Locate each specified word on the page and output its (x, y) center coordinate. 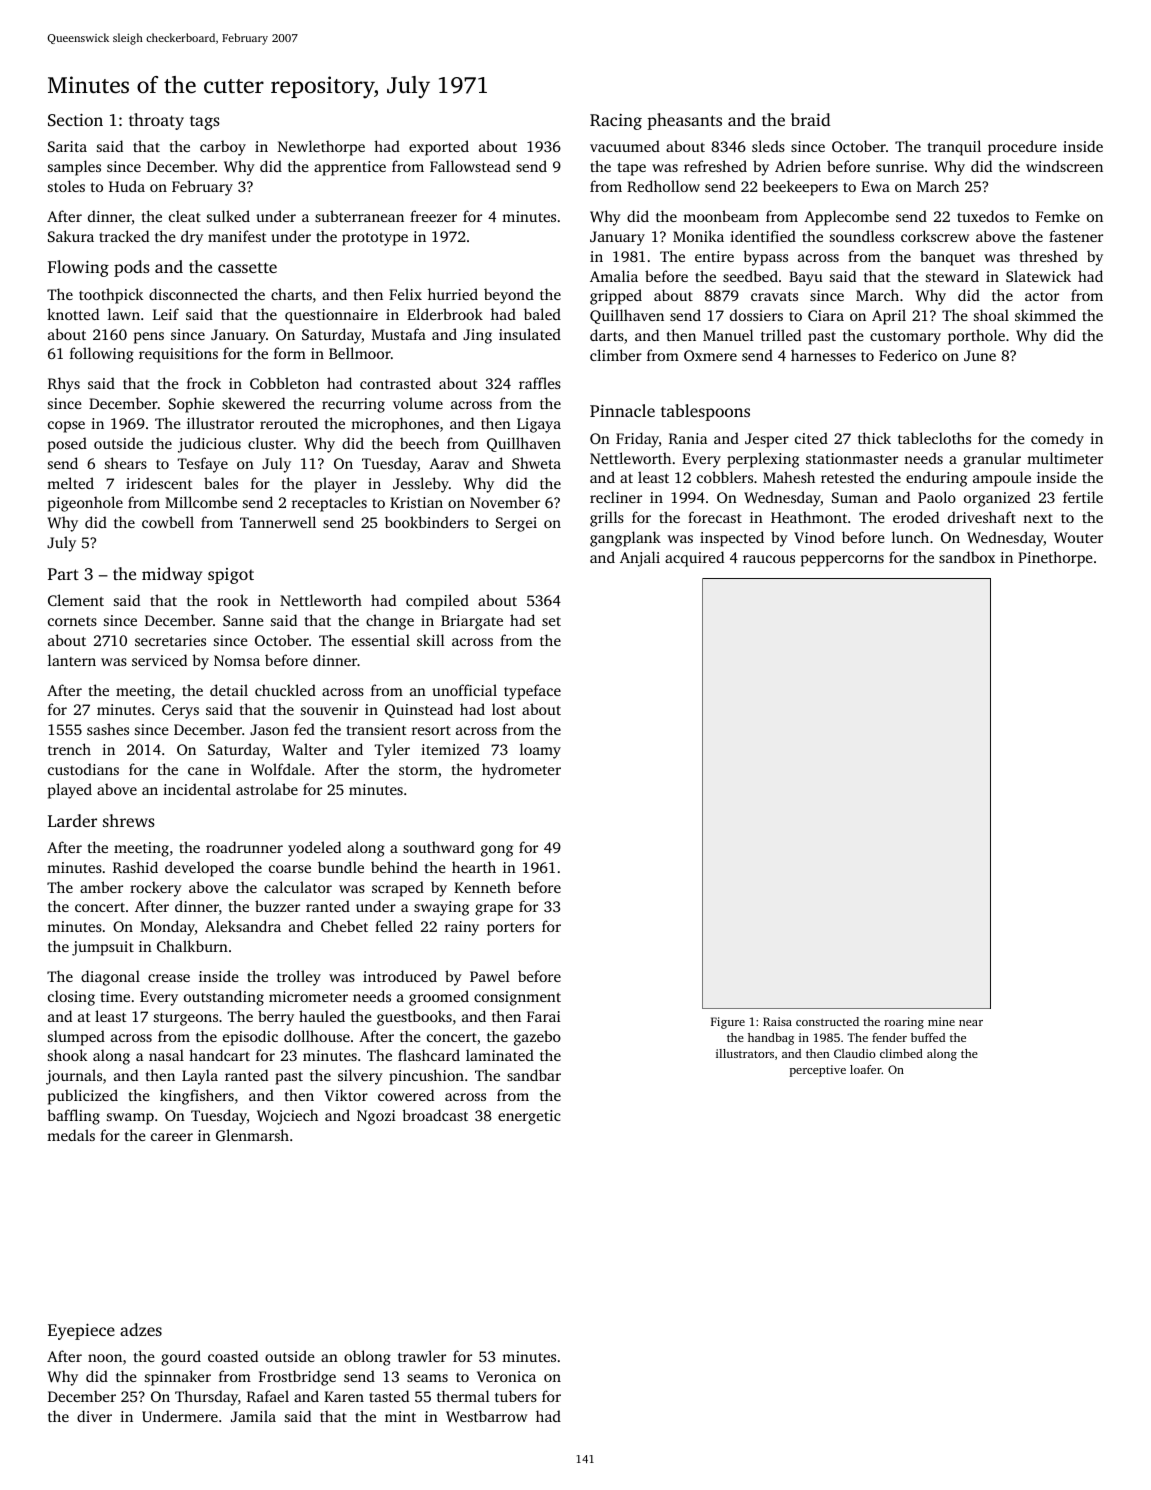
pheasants (684, 121)
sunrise (900, 166)
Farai (544, 1016)
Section (75, 120)
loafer (866, 1069)
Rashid (135, 867)
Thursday (206, 1398)
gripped (616, 297)
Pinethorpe (1055, 559)
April (889, 317)
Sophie (191, 405)
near (971, 1023)
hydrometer (521, 771)
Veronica (506, 1376)
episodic (250, 1038)
